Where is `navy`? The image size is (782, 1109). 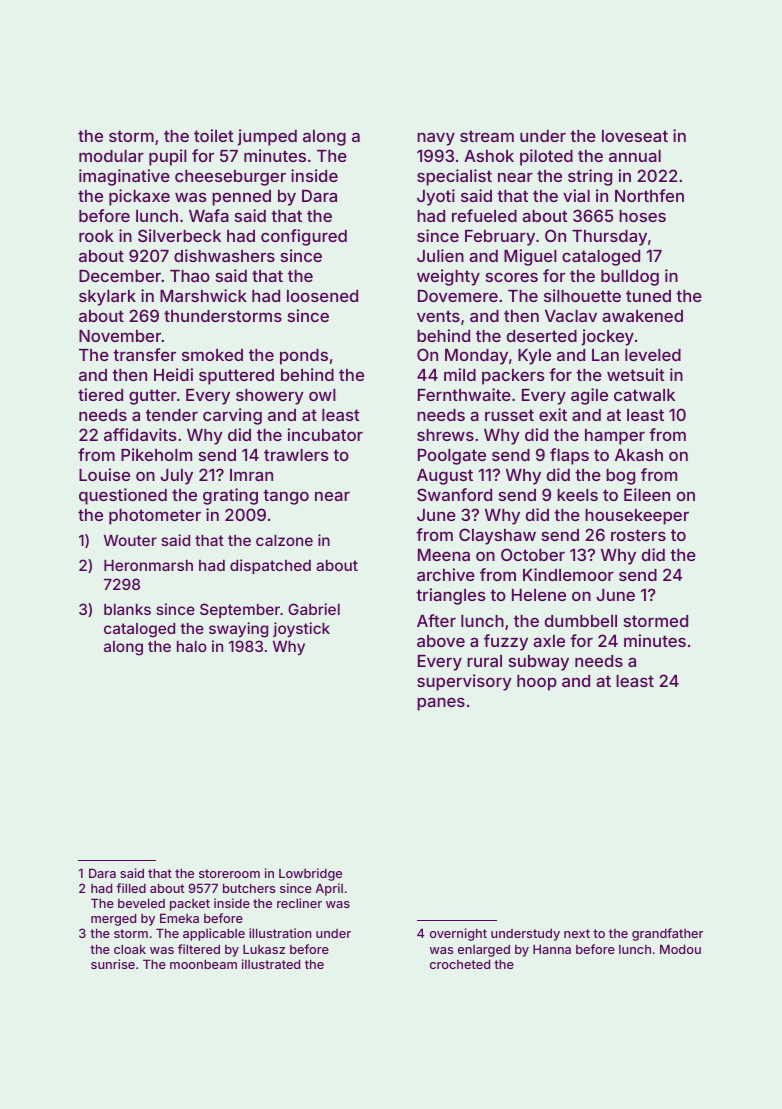
navy is located at coordinates (436, 139).
